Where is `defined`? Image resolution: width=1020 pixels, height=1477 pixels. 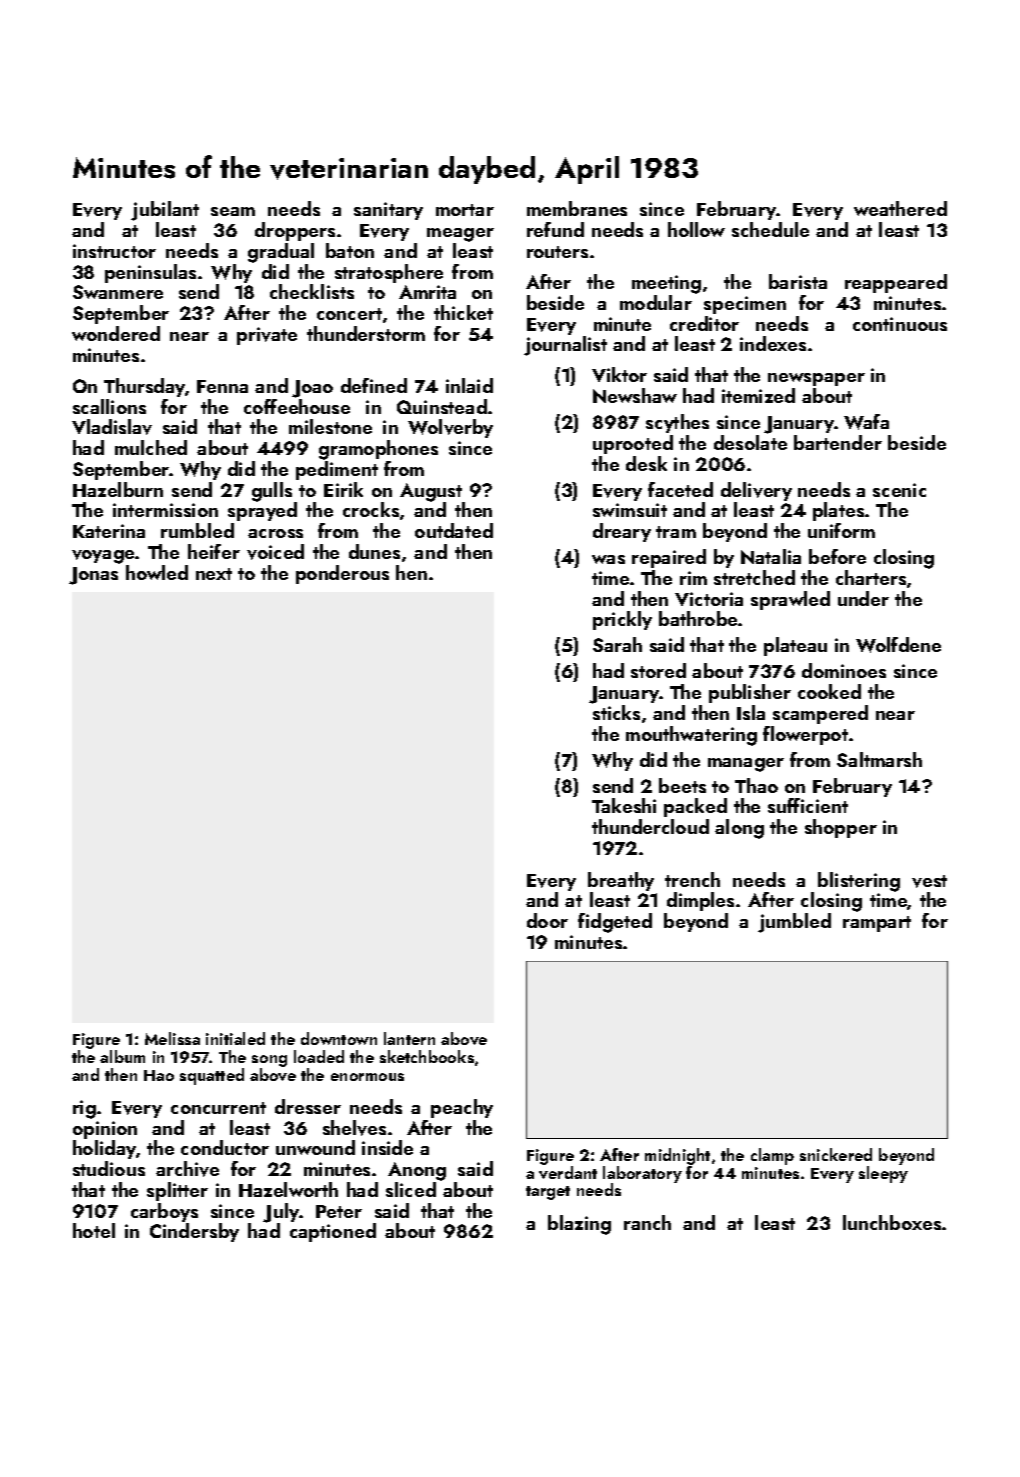 defined is located at coordinates (374, 385).
